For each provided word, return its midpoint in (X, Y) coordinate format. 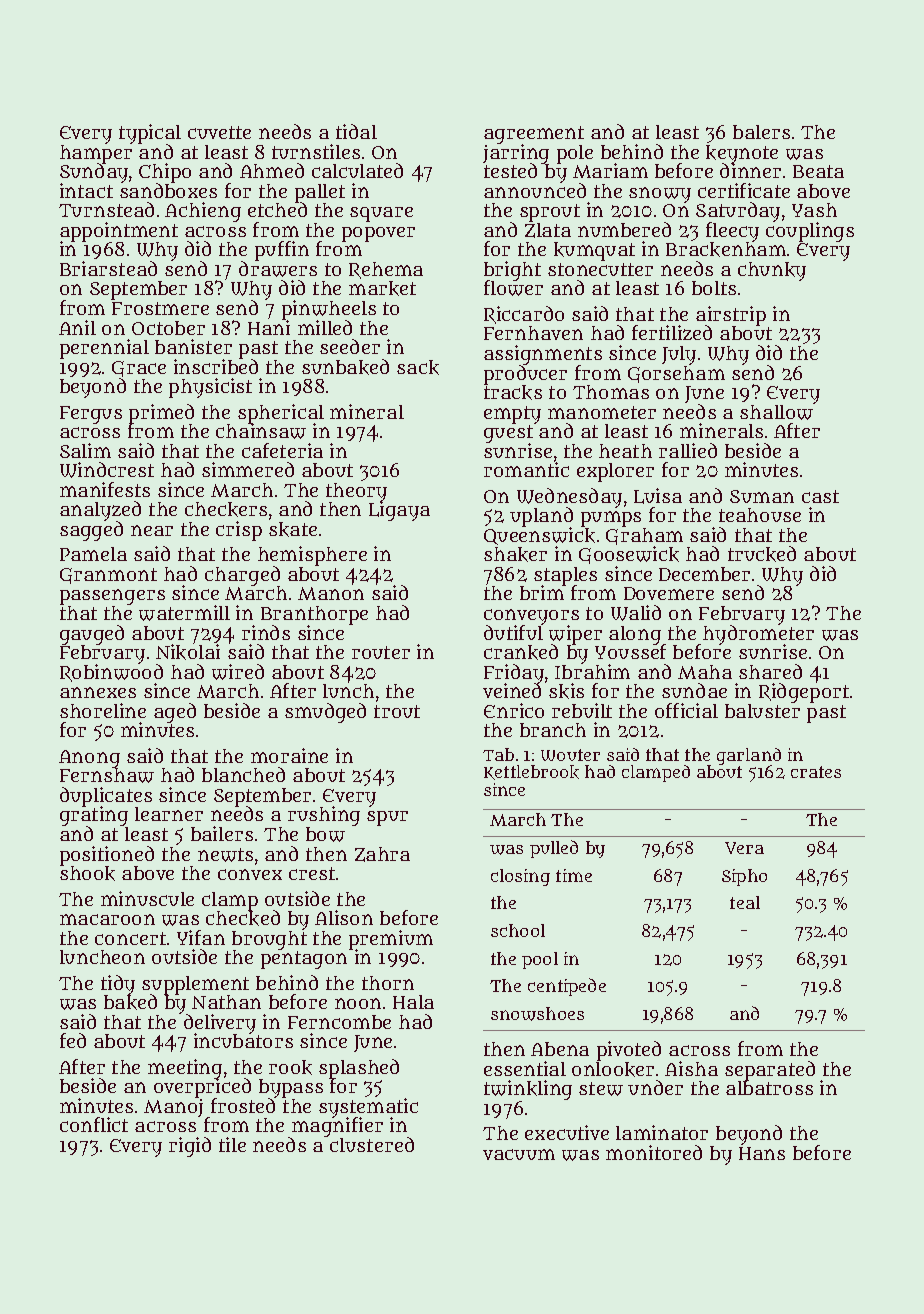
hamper (96, 154)
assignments (543, 355)
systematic (368, 1108)
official (686, 710)
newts (225, 855)
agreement (534, 135)
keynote (742, 154)
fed (73, 1040)
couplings (810, 232)
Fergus (91, 415)
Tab (498, 754)
